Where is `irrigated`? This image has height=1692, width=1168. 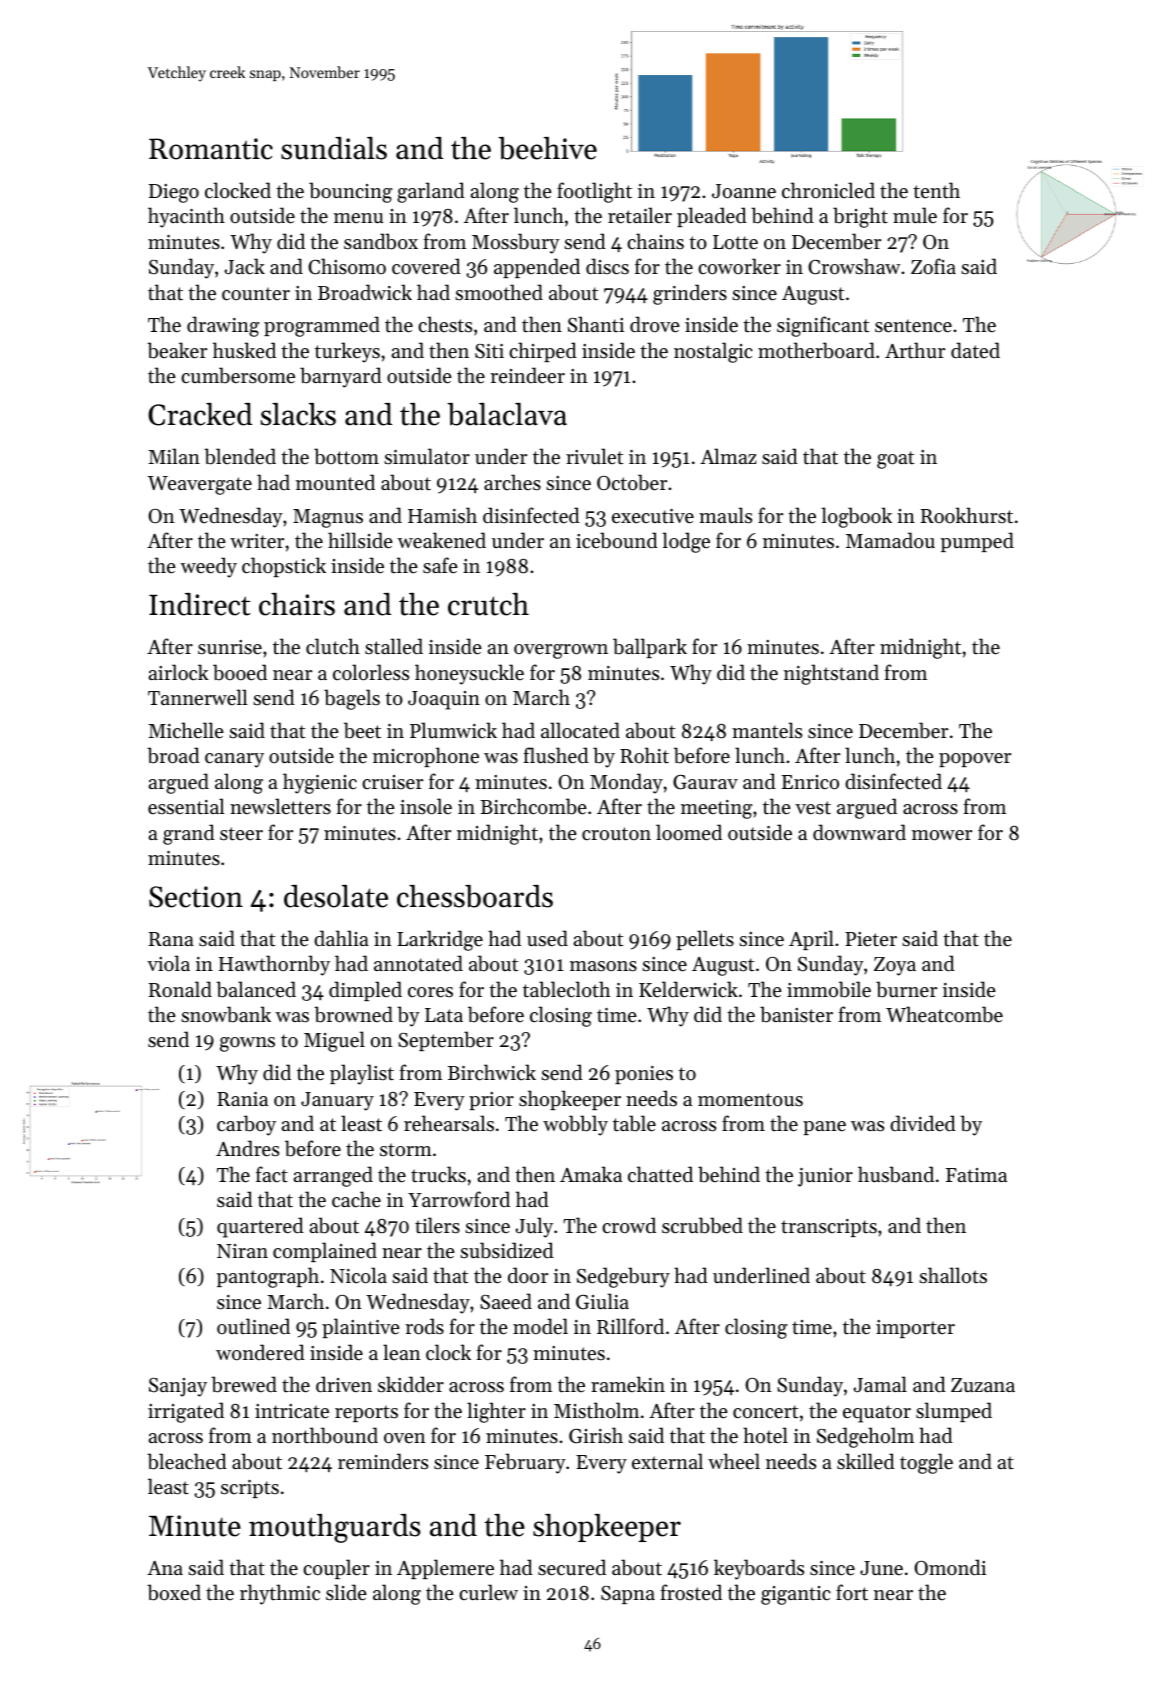 irrigated is located at coordinates (186, 1412).
